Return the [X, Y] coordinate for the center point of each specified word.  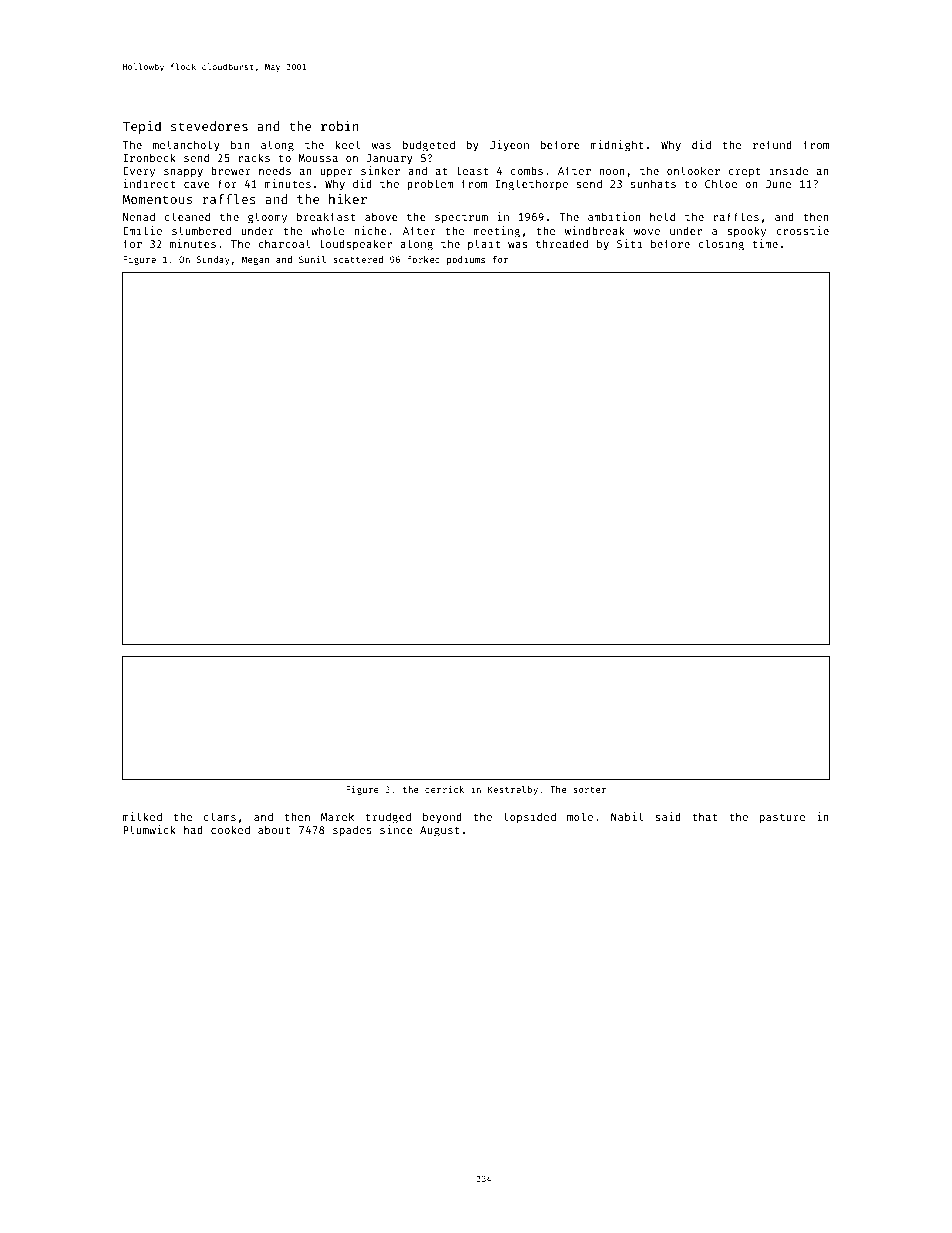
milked [142, 816]
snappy [183, 173]
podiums [466, 260]
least [472, 170]
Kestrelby [513, 790]
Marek [337, 816]
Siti [629, 243]
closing [721, 245]
